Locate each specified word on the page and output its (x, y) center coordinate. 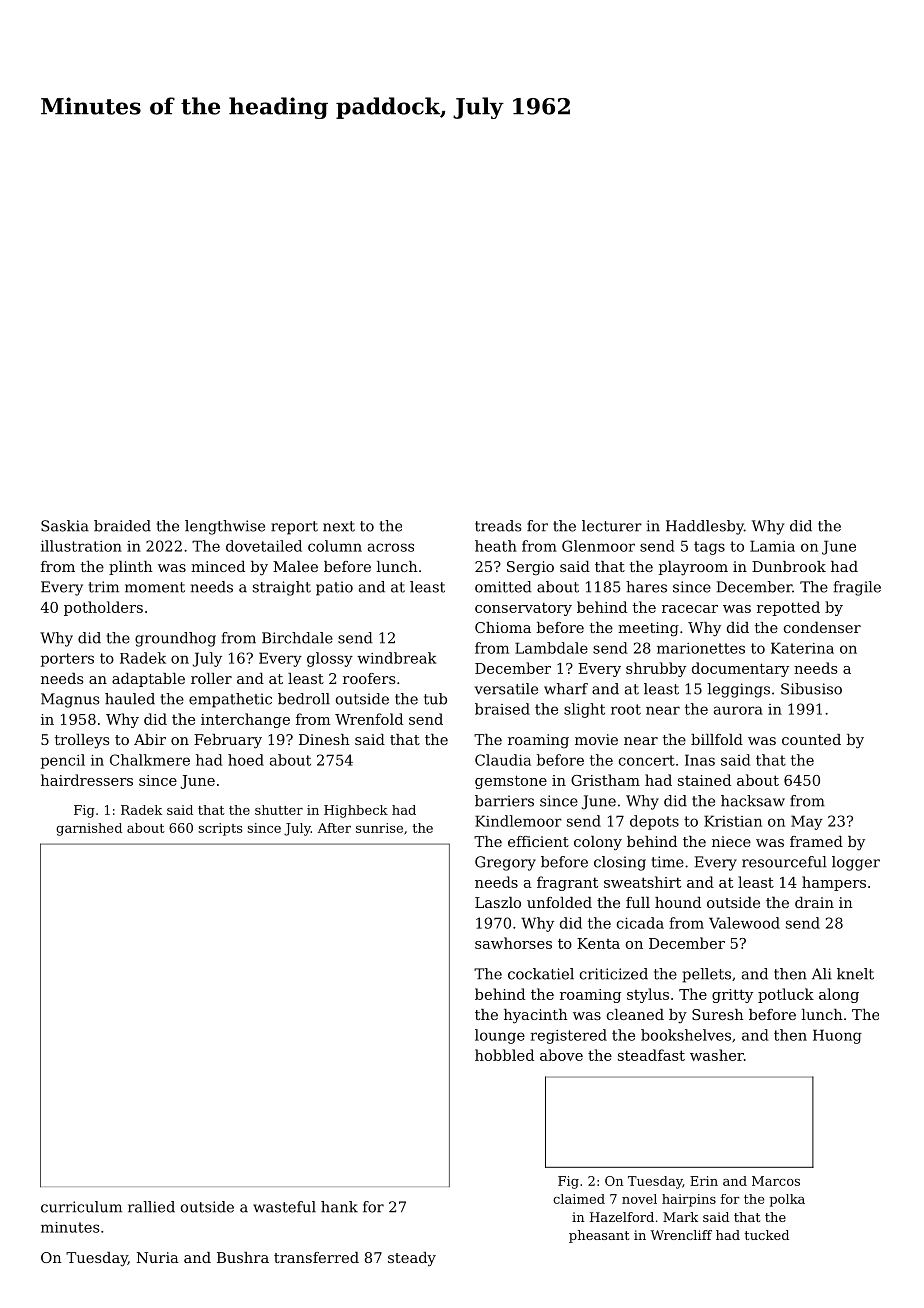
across (391, 547)
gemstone (511, 782)
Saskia (65, 526)
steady (412, 1259)
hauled (130, 699)
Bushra (243, 1257)
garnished (89, 829)
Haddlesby (705, 527)
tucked (766, 1235)
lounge (500, 1036)
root (626, 709)
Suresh (718, 1014)
